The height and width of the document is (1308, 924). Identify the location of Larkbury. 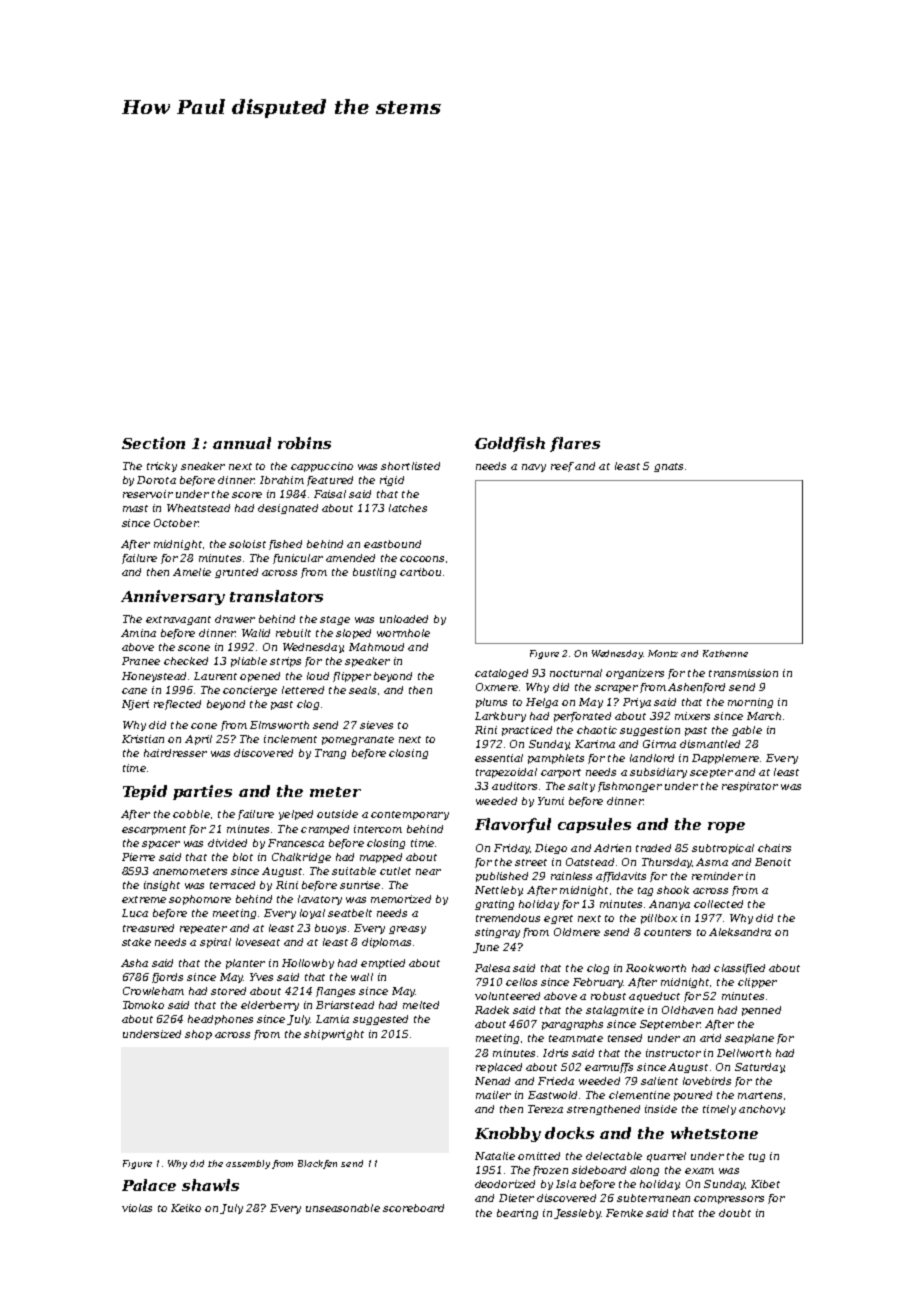
(500, 717).
